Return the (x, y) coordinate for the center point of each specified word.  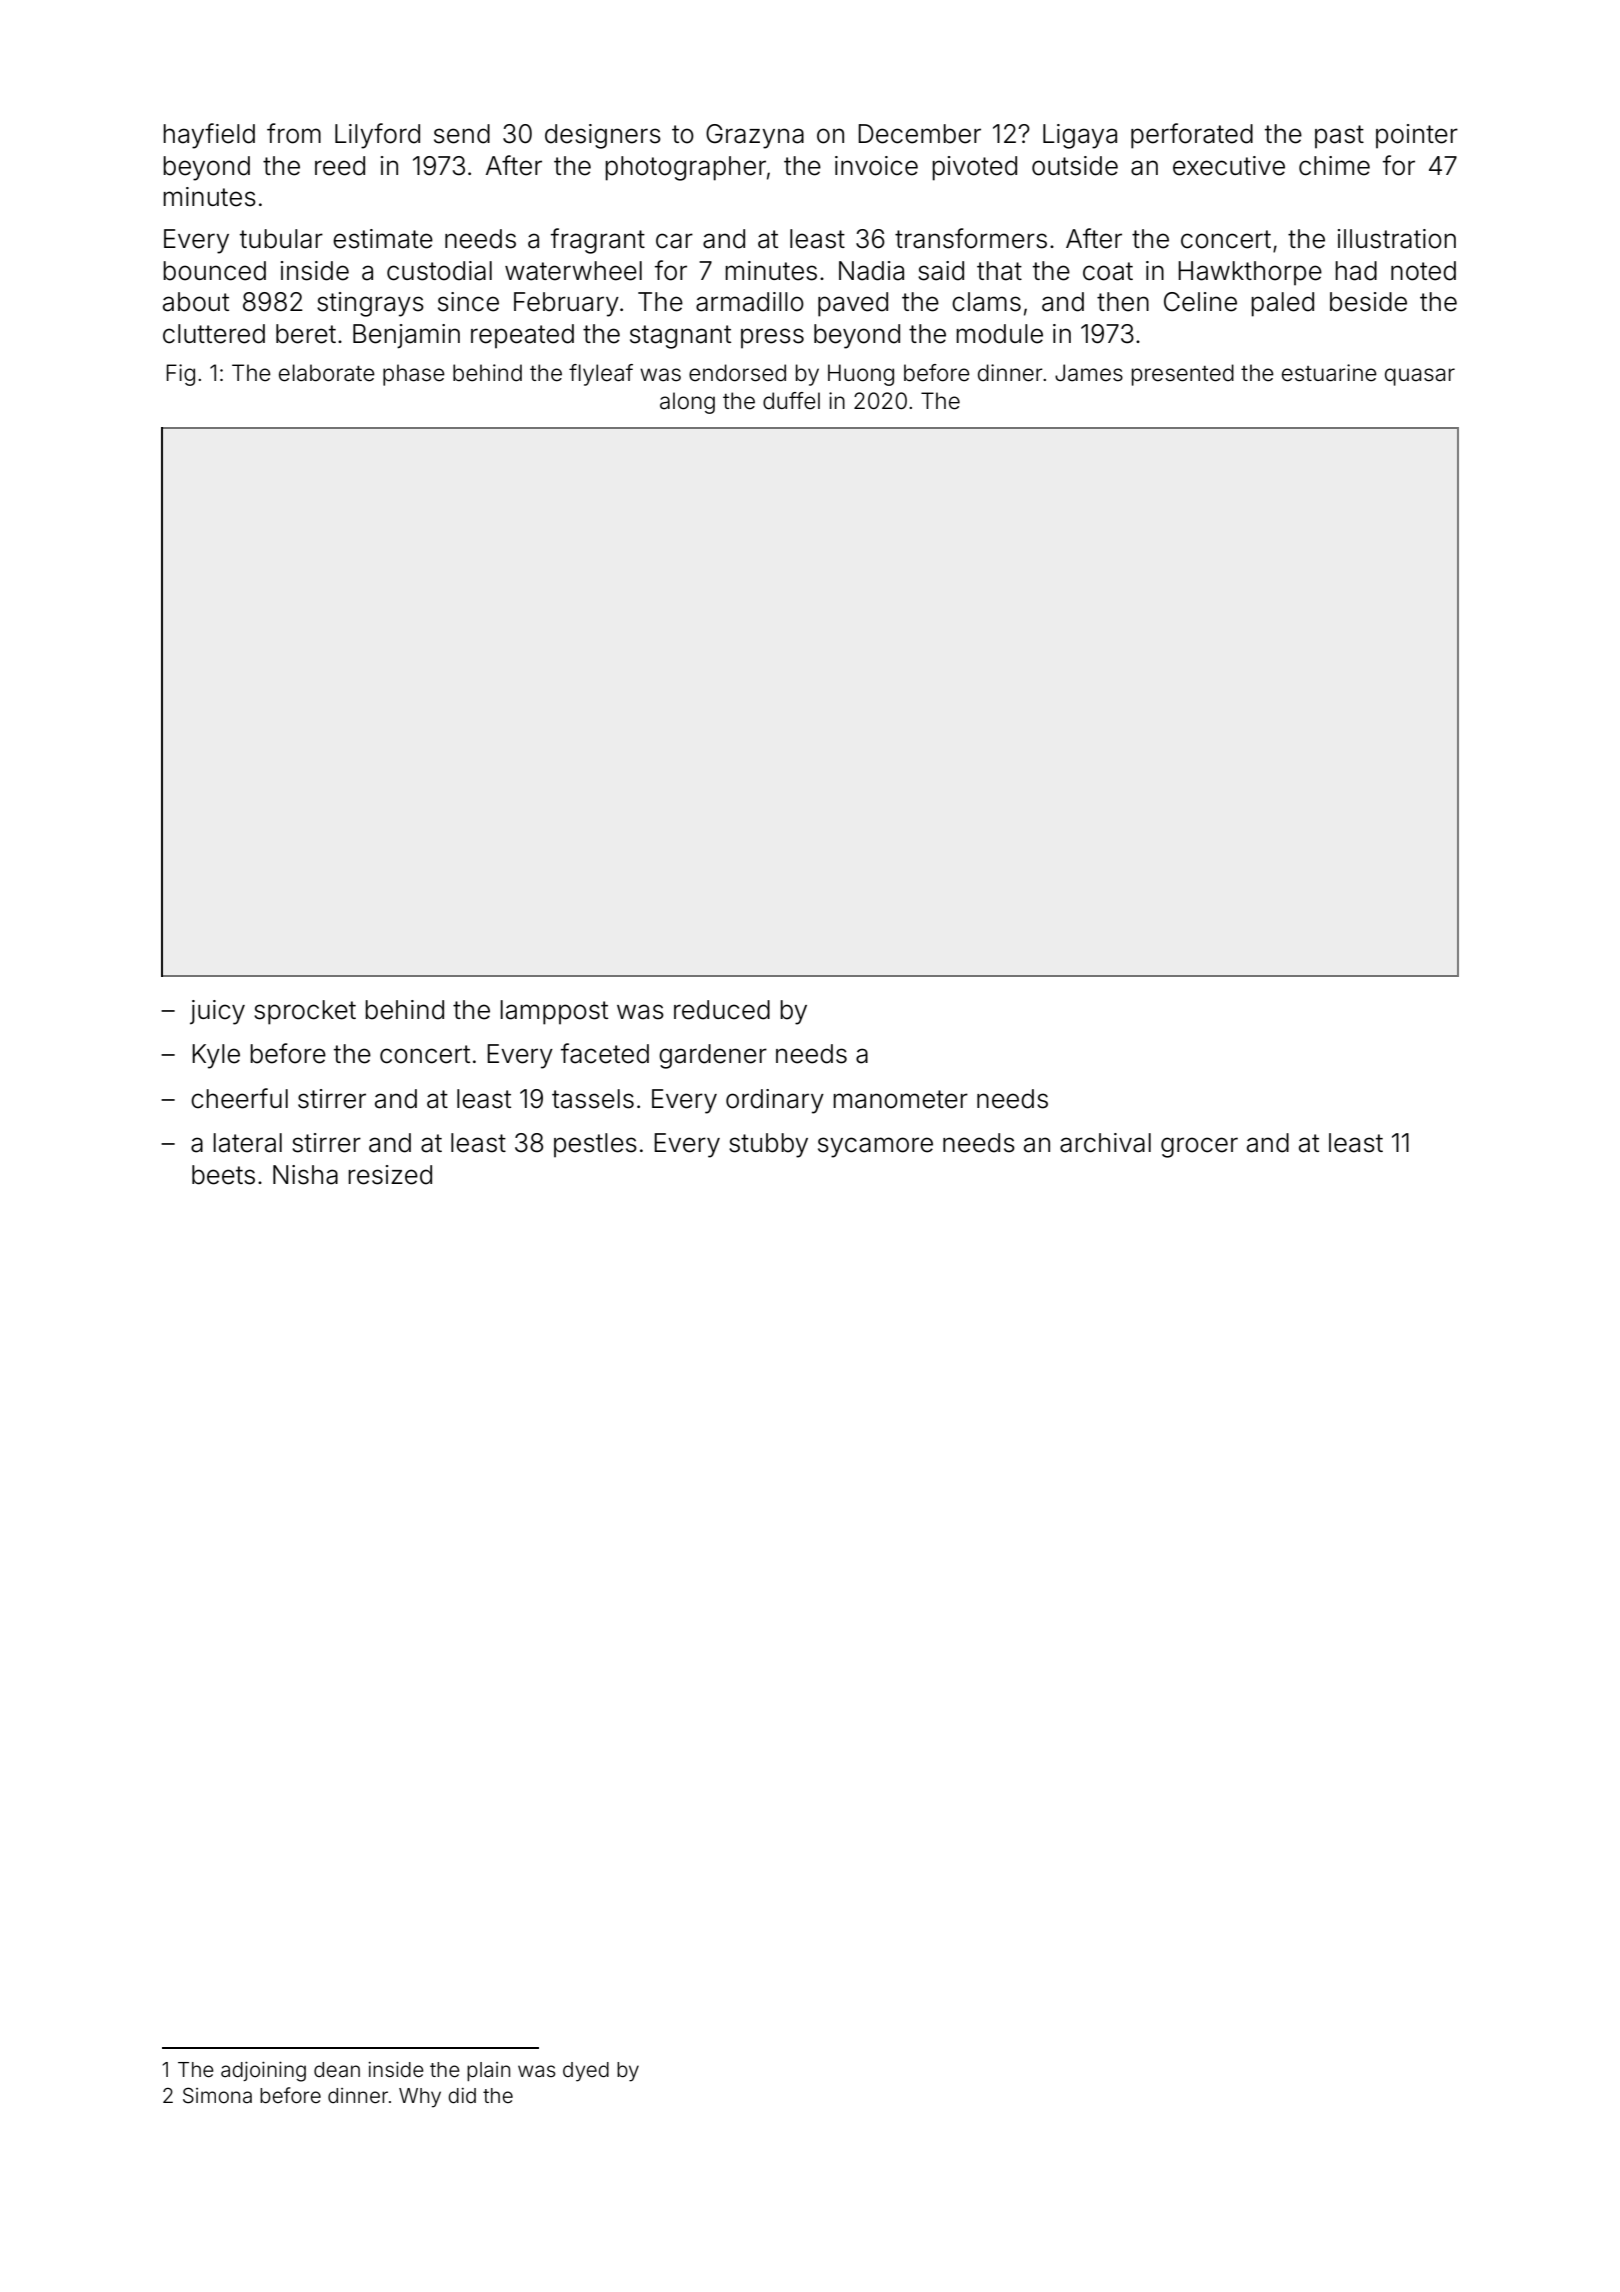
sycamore (875, 1147)
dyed (586, 2072)
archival (1105, 1143)
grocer (1199, 1147)
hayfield (209, 136)
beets (223, 1175)
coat (1108, 271)
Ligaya (1080, 136)
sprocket (305, 1012)
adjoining (263, 2072)
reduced (722, 1010)
